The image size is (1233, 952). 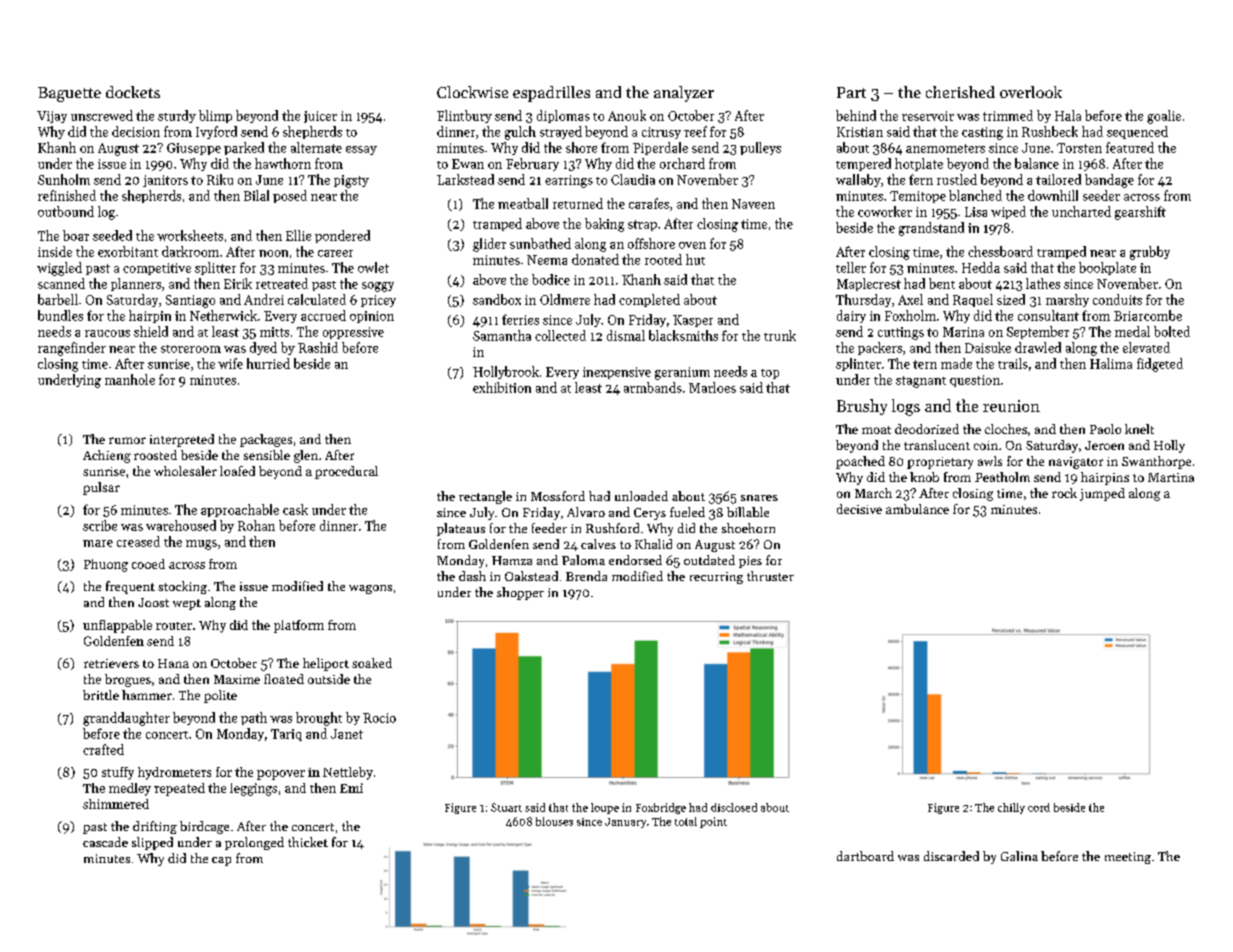 What do you see at coordinates (973, 300) in the image?
I see `Raquel` at bounding box center [973, 300].
